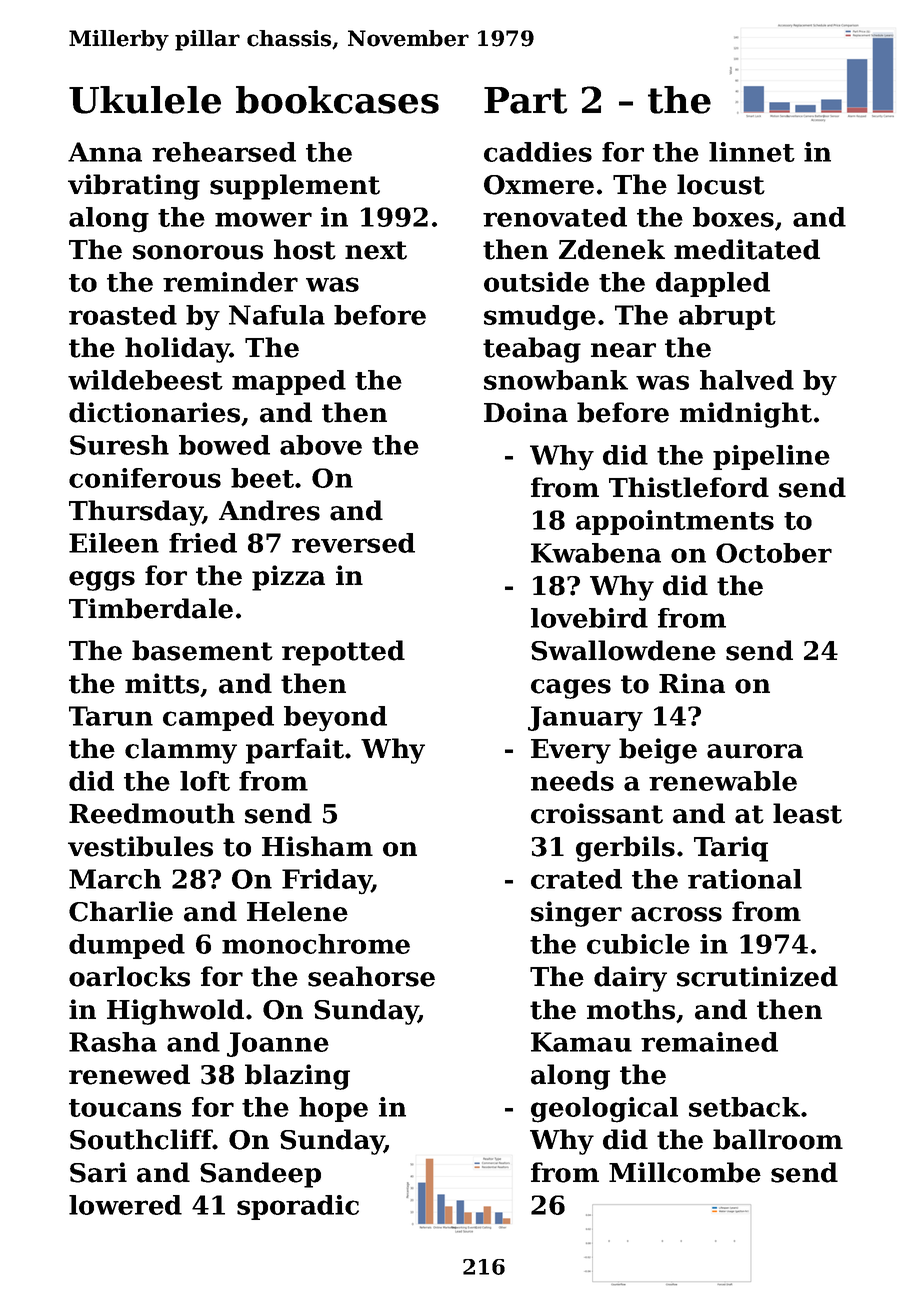  I want to click on caddies, so click(538, 152).
